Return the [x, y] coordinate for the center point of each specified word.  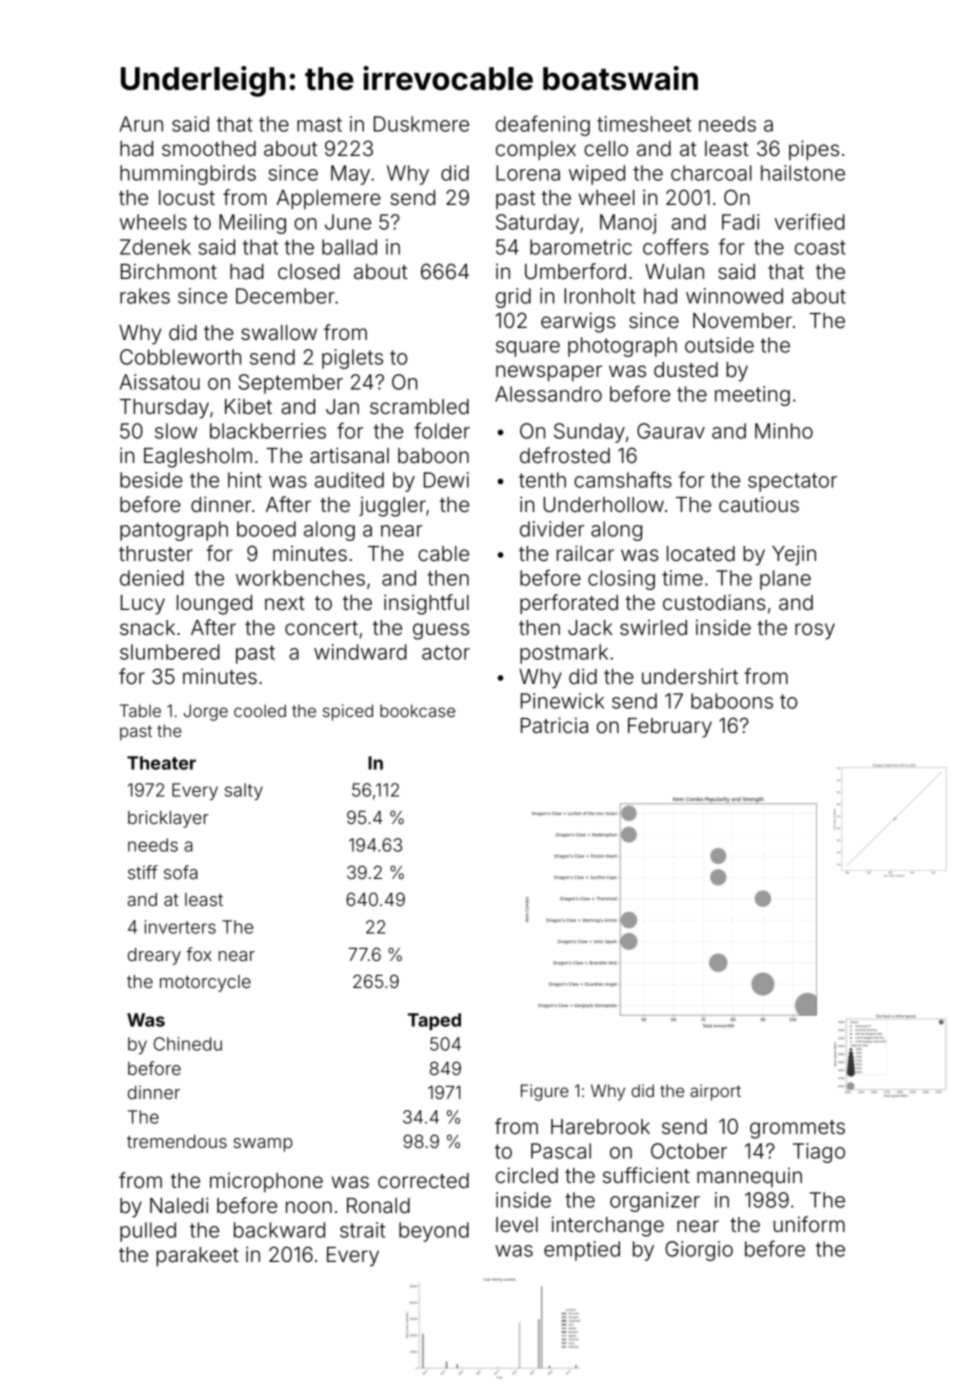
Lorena [528, 173]
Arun [141, 124]
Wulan [674, 272]
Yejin [794, 555]
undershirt [690, 676]
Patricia [554, 725]
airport [715, 1092]
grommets [797, 1129]
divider [552, 529]
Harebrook [600, 1127]
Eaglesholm [198, 458]
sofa [181, 872]
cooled [260, 710]
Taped [434, 1021]
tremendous [177, 1141]
